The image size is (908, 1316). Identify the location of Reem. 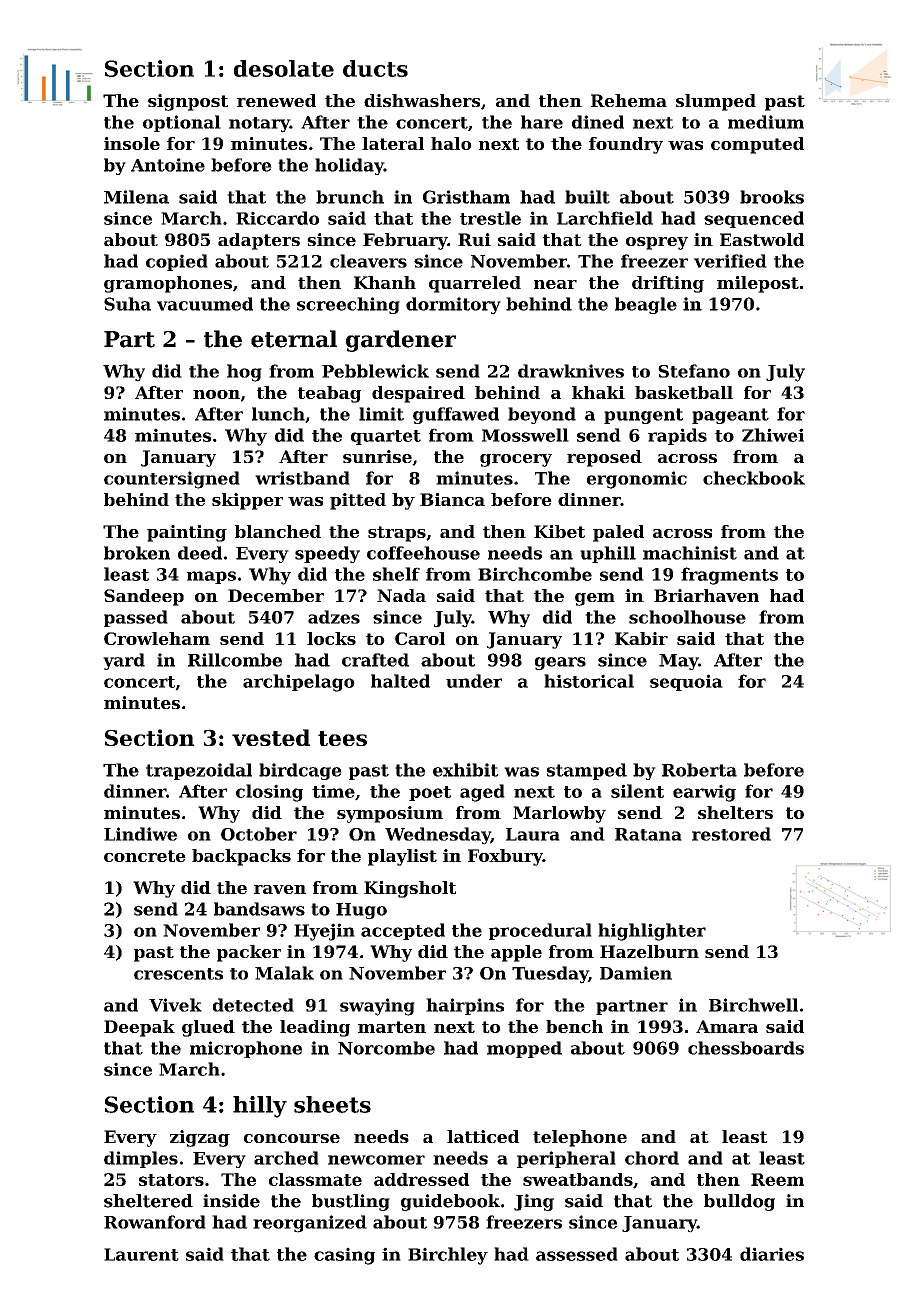
(777, 1179).
